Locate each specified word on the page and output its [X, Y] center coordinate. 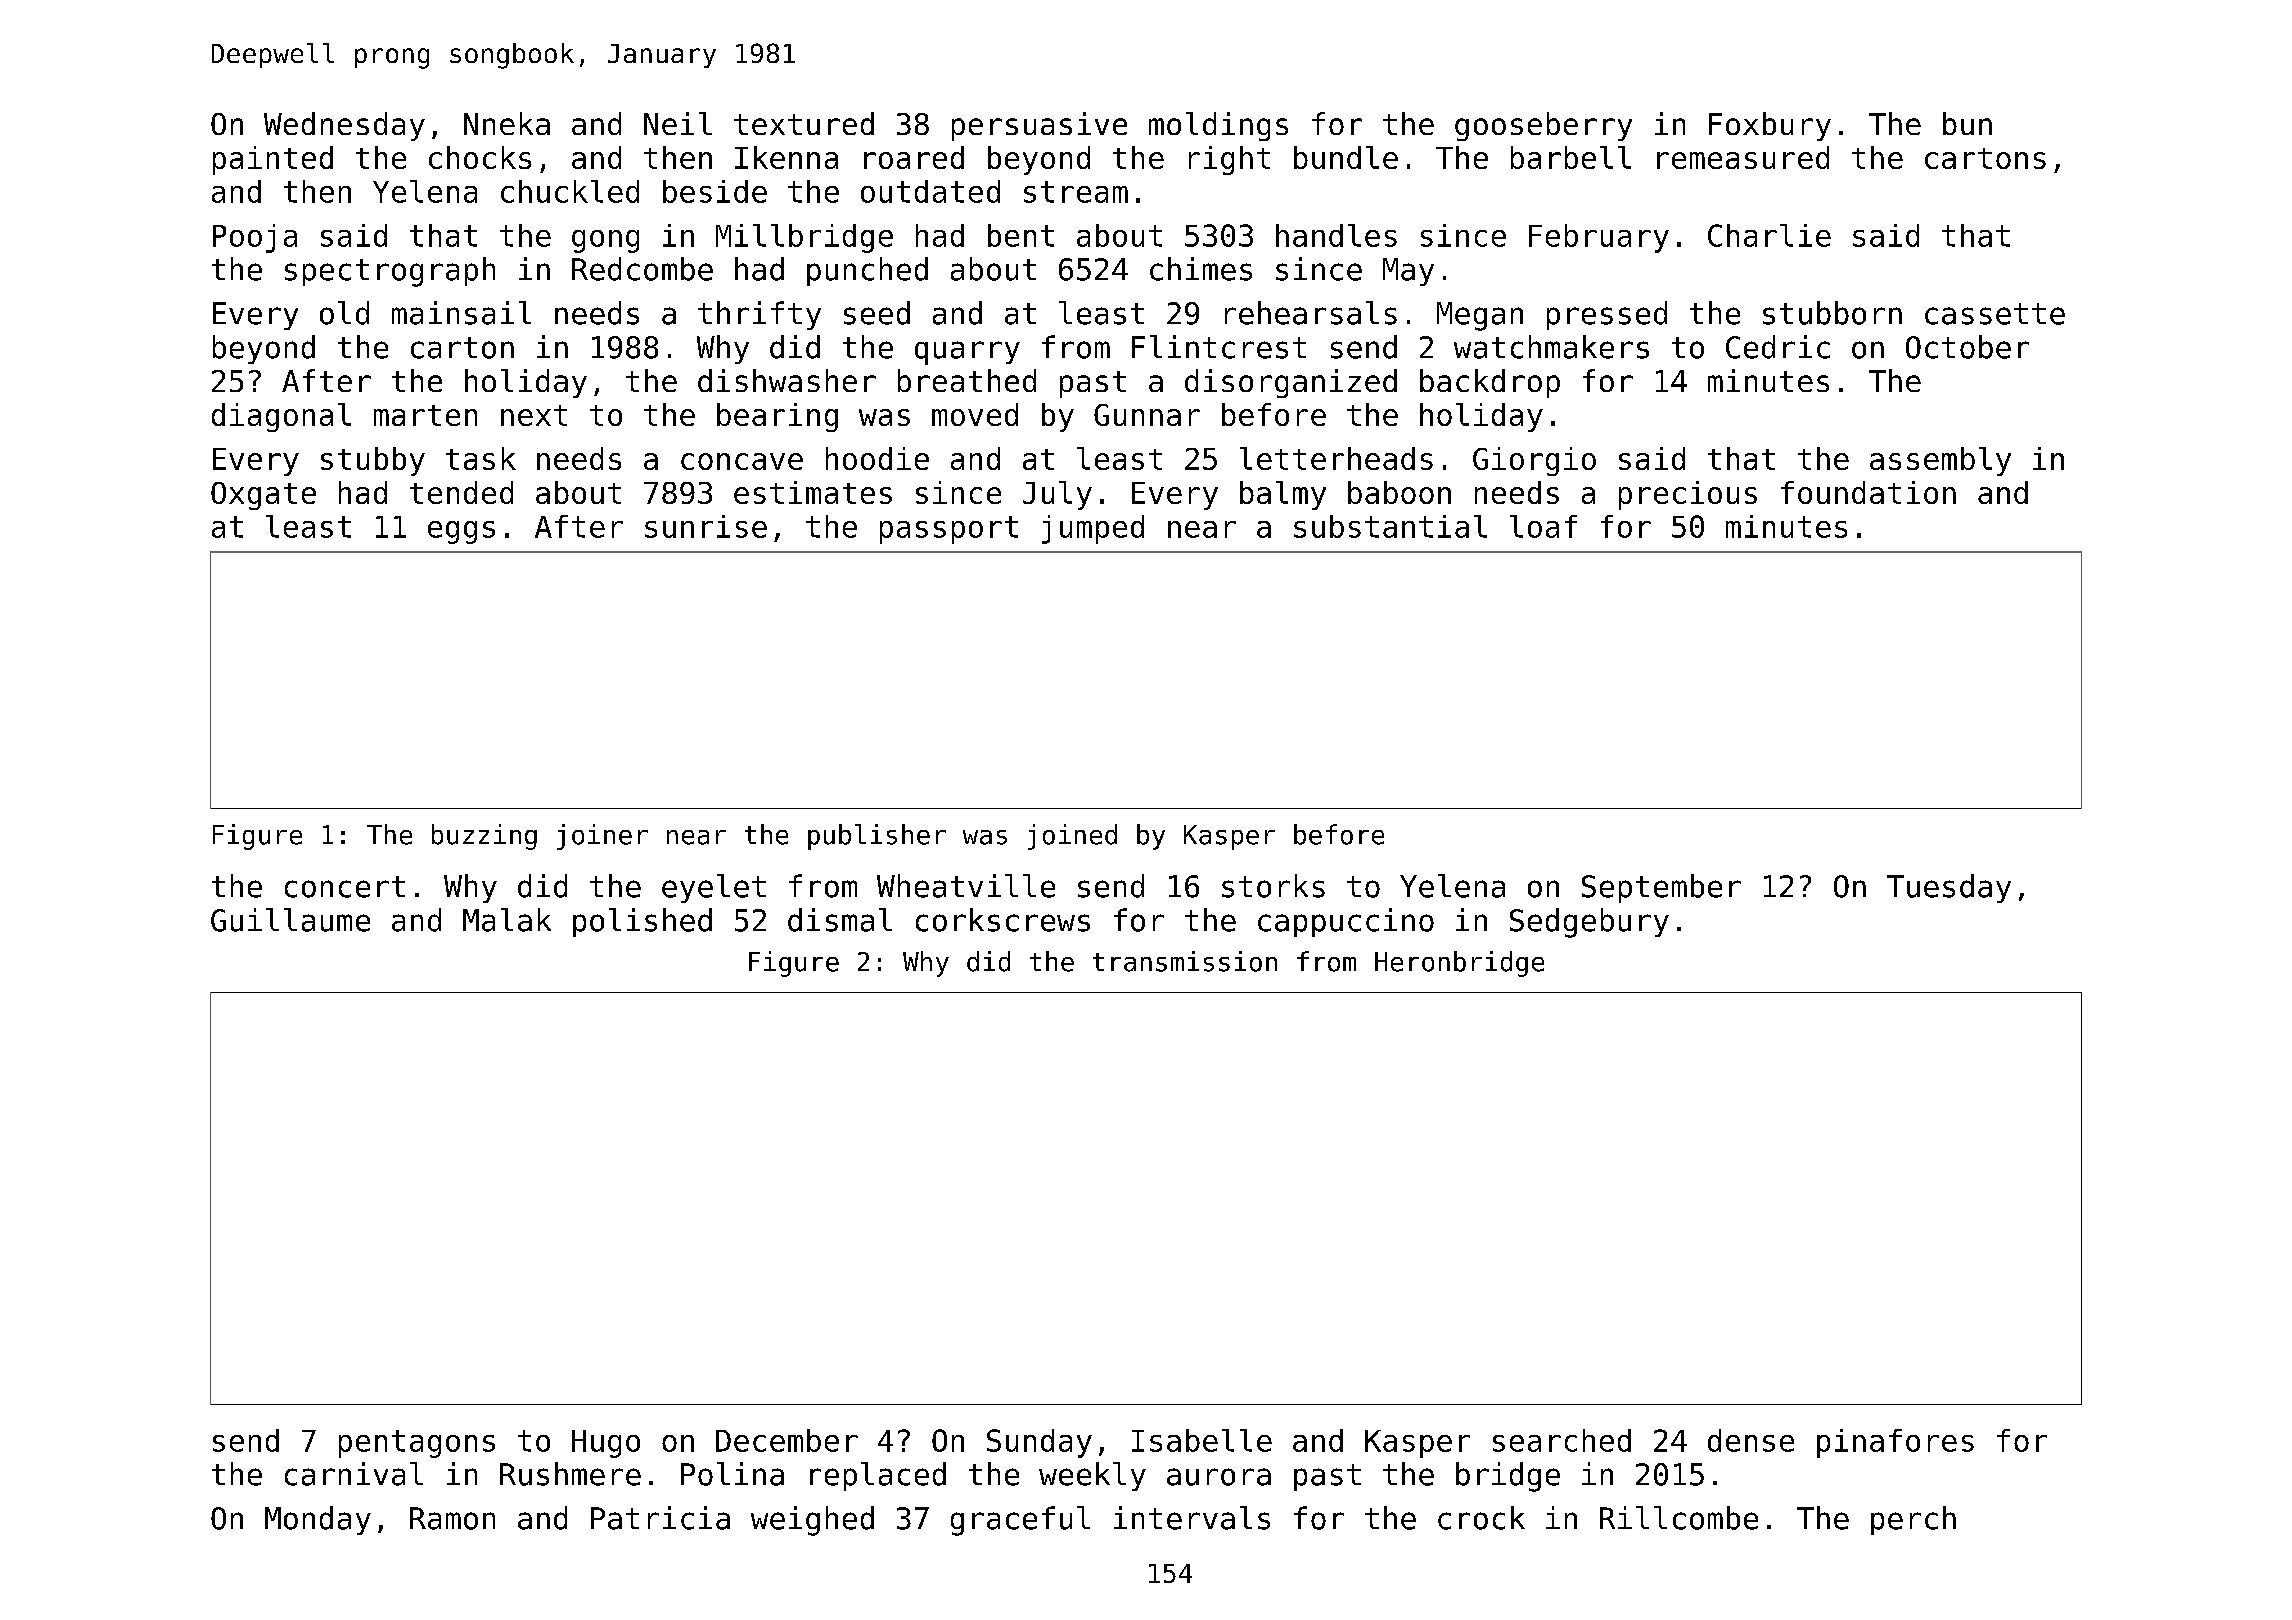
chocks [480, 157]
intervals [1192, 1518]
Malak [507, 920]
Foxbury [1770, 126]
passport [949, 530]
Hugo [606, 1444]
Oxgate [263, 496]
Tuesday [1949, 888]
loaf [1543, 526]
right [1229, 160]
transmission [1185, 961]
